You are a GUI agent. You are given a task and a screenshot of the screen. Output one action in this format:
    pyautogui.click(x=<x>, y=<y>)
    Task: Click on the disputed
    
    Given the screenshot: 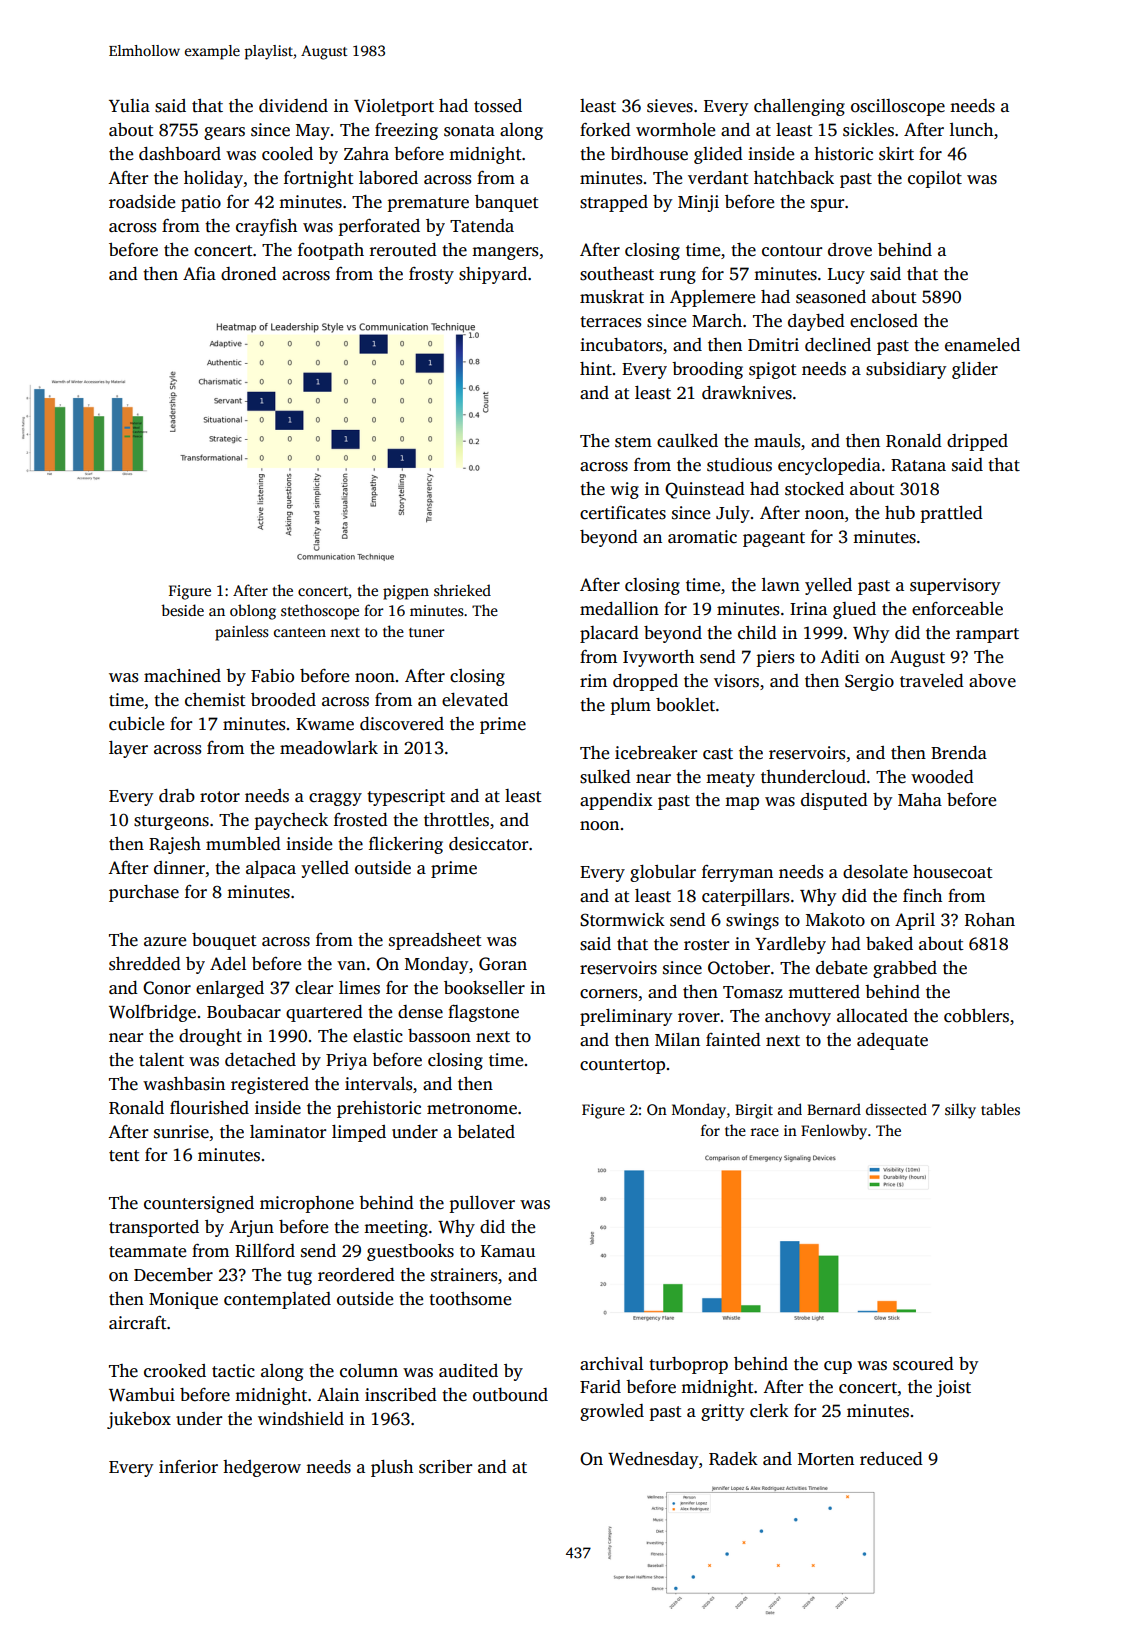 What is the action you would take?
    pyautogui.click(x=834, y=801)
